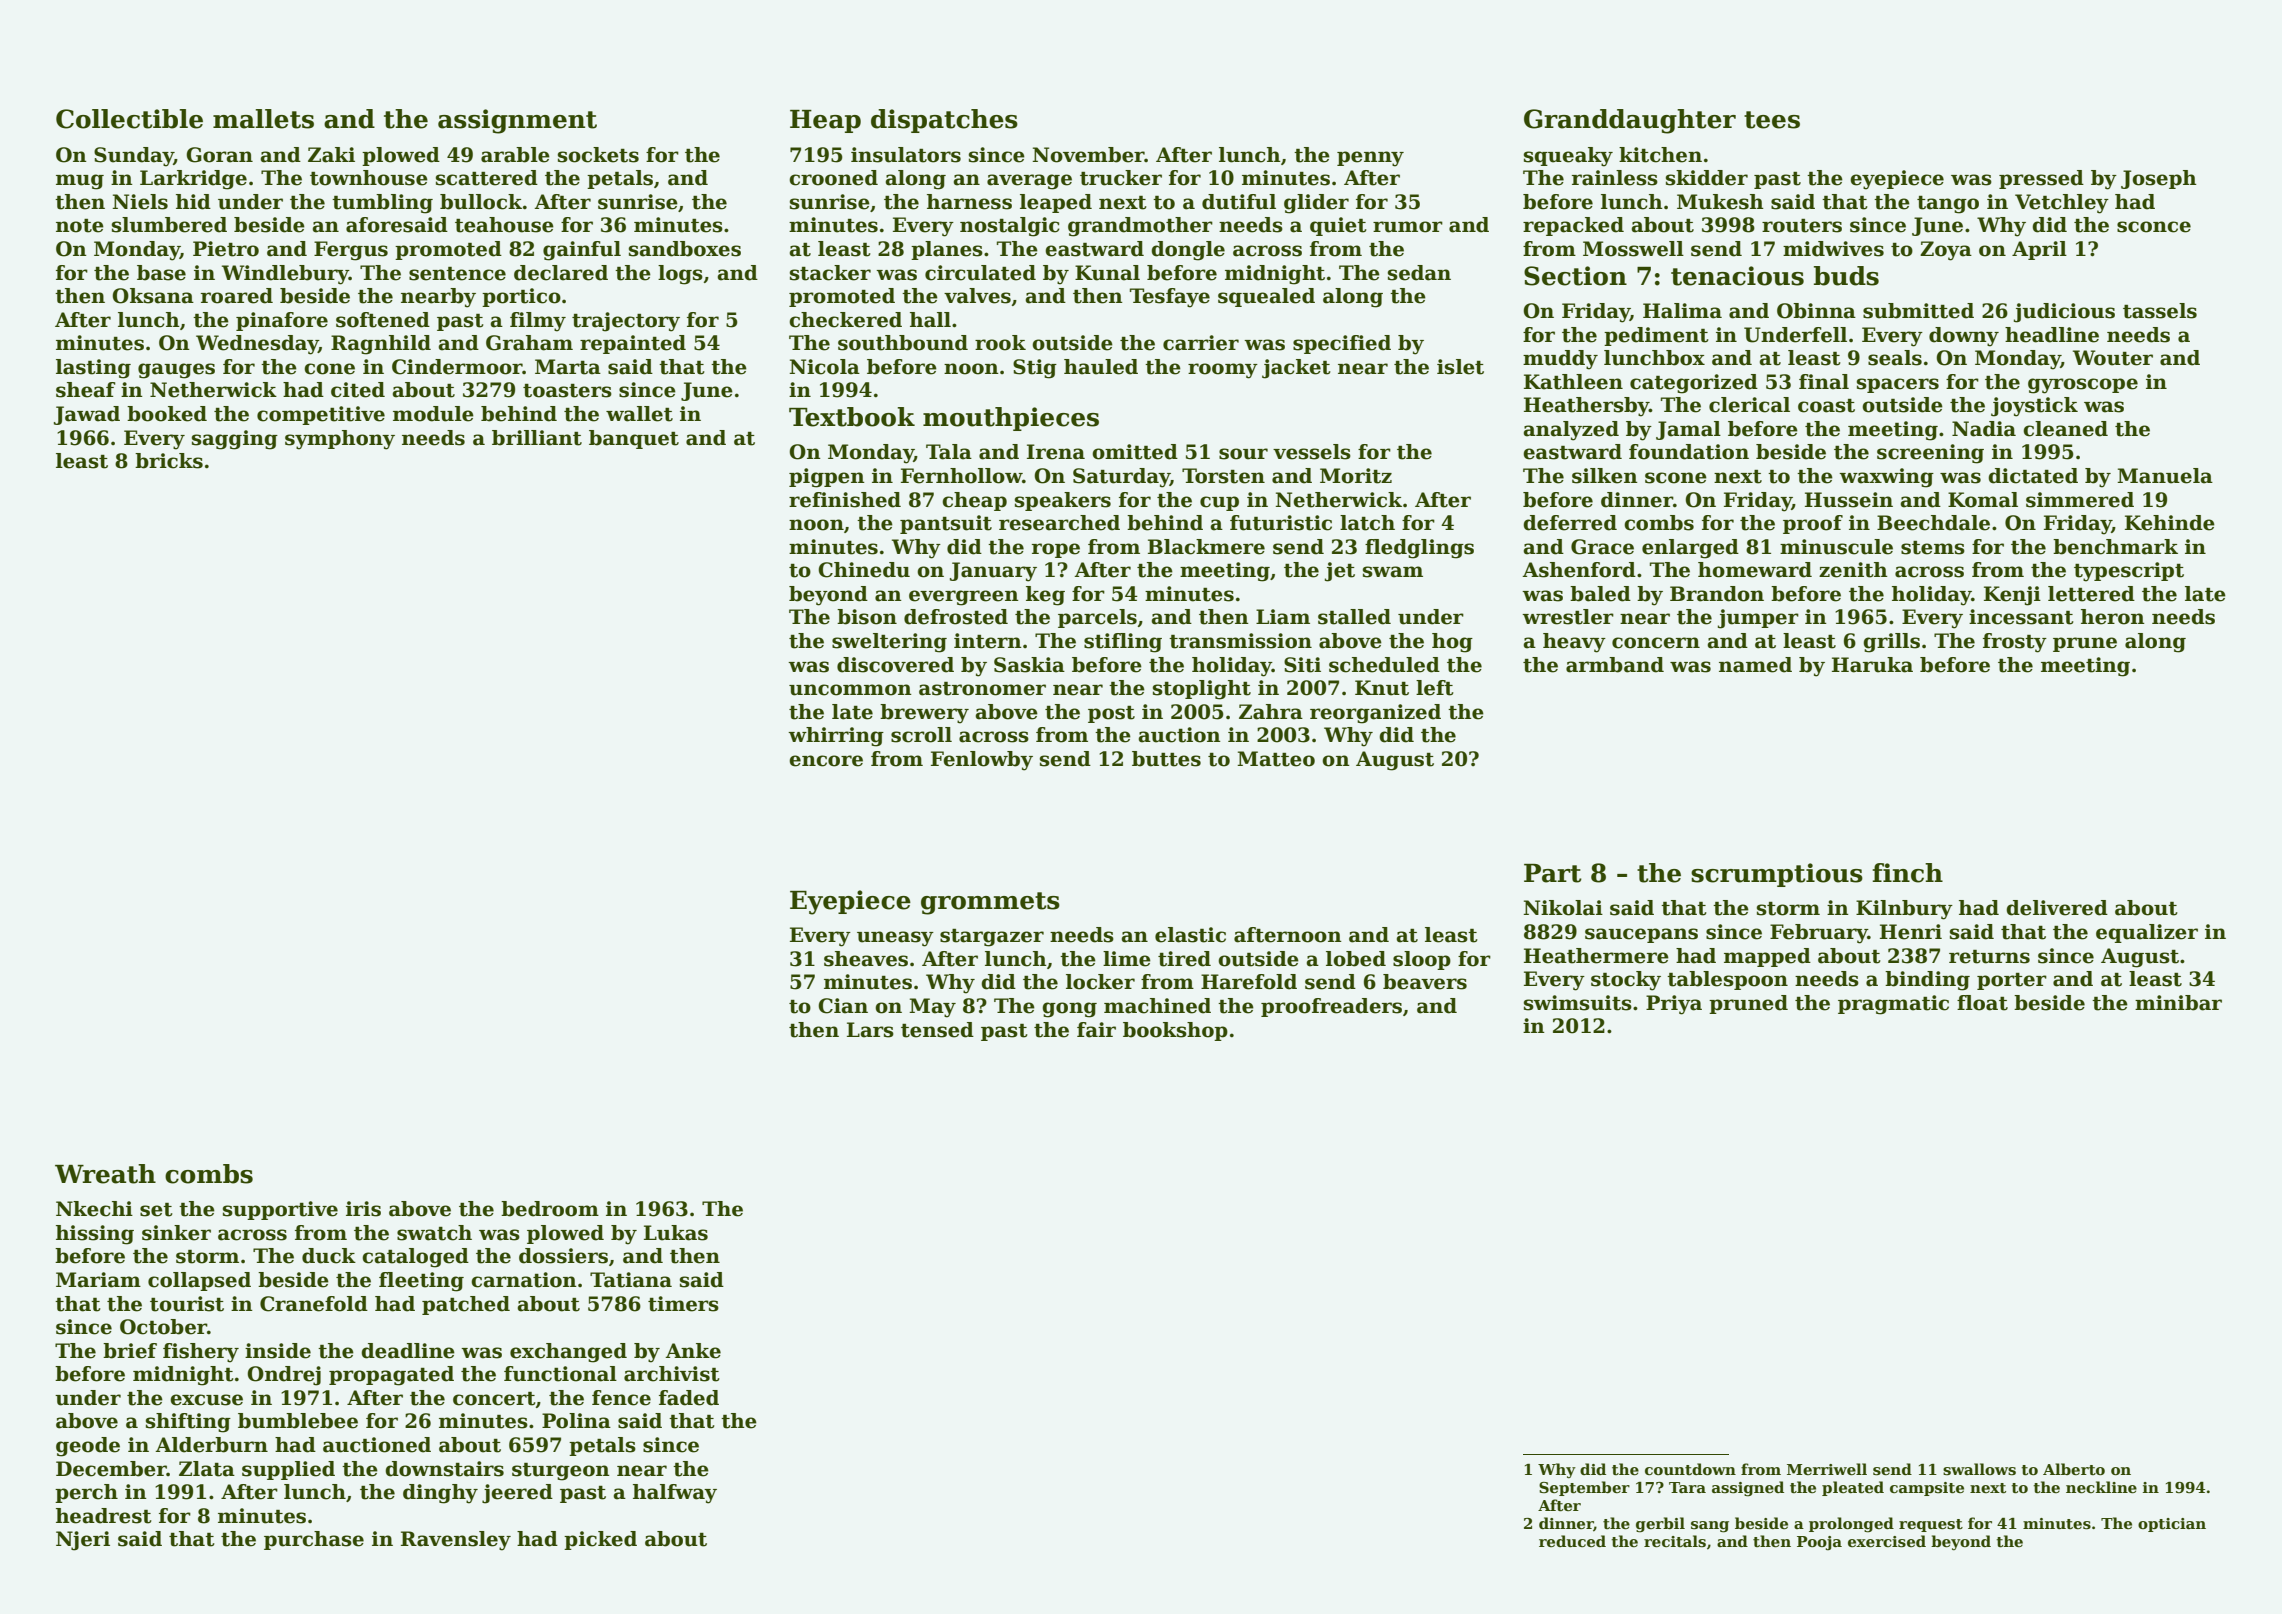 The image size is (2282, 1614). What do you see at coordinates (1772, 120) in the screenshot?
I see `tees` at bounding box center [1772, 120].
